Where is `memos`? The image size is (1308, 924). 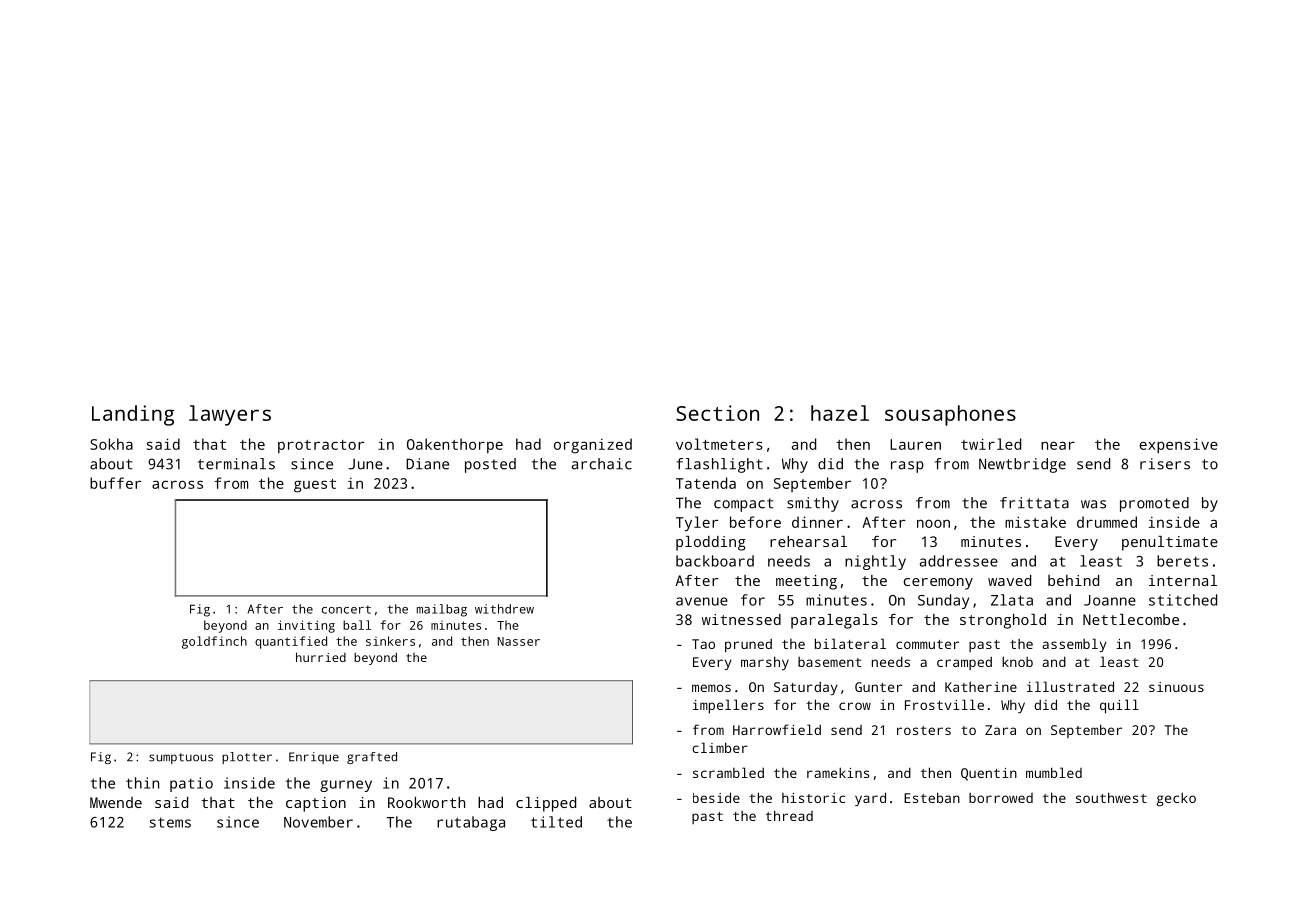
memos is located at coordinates (711, 688).
